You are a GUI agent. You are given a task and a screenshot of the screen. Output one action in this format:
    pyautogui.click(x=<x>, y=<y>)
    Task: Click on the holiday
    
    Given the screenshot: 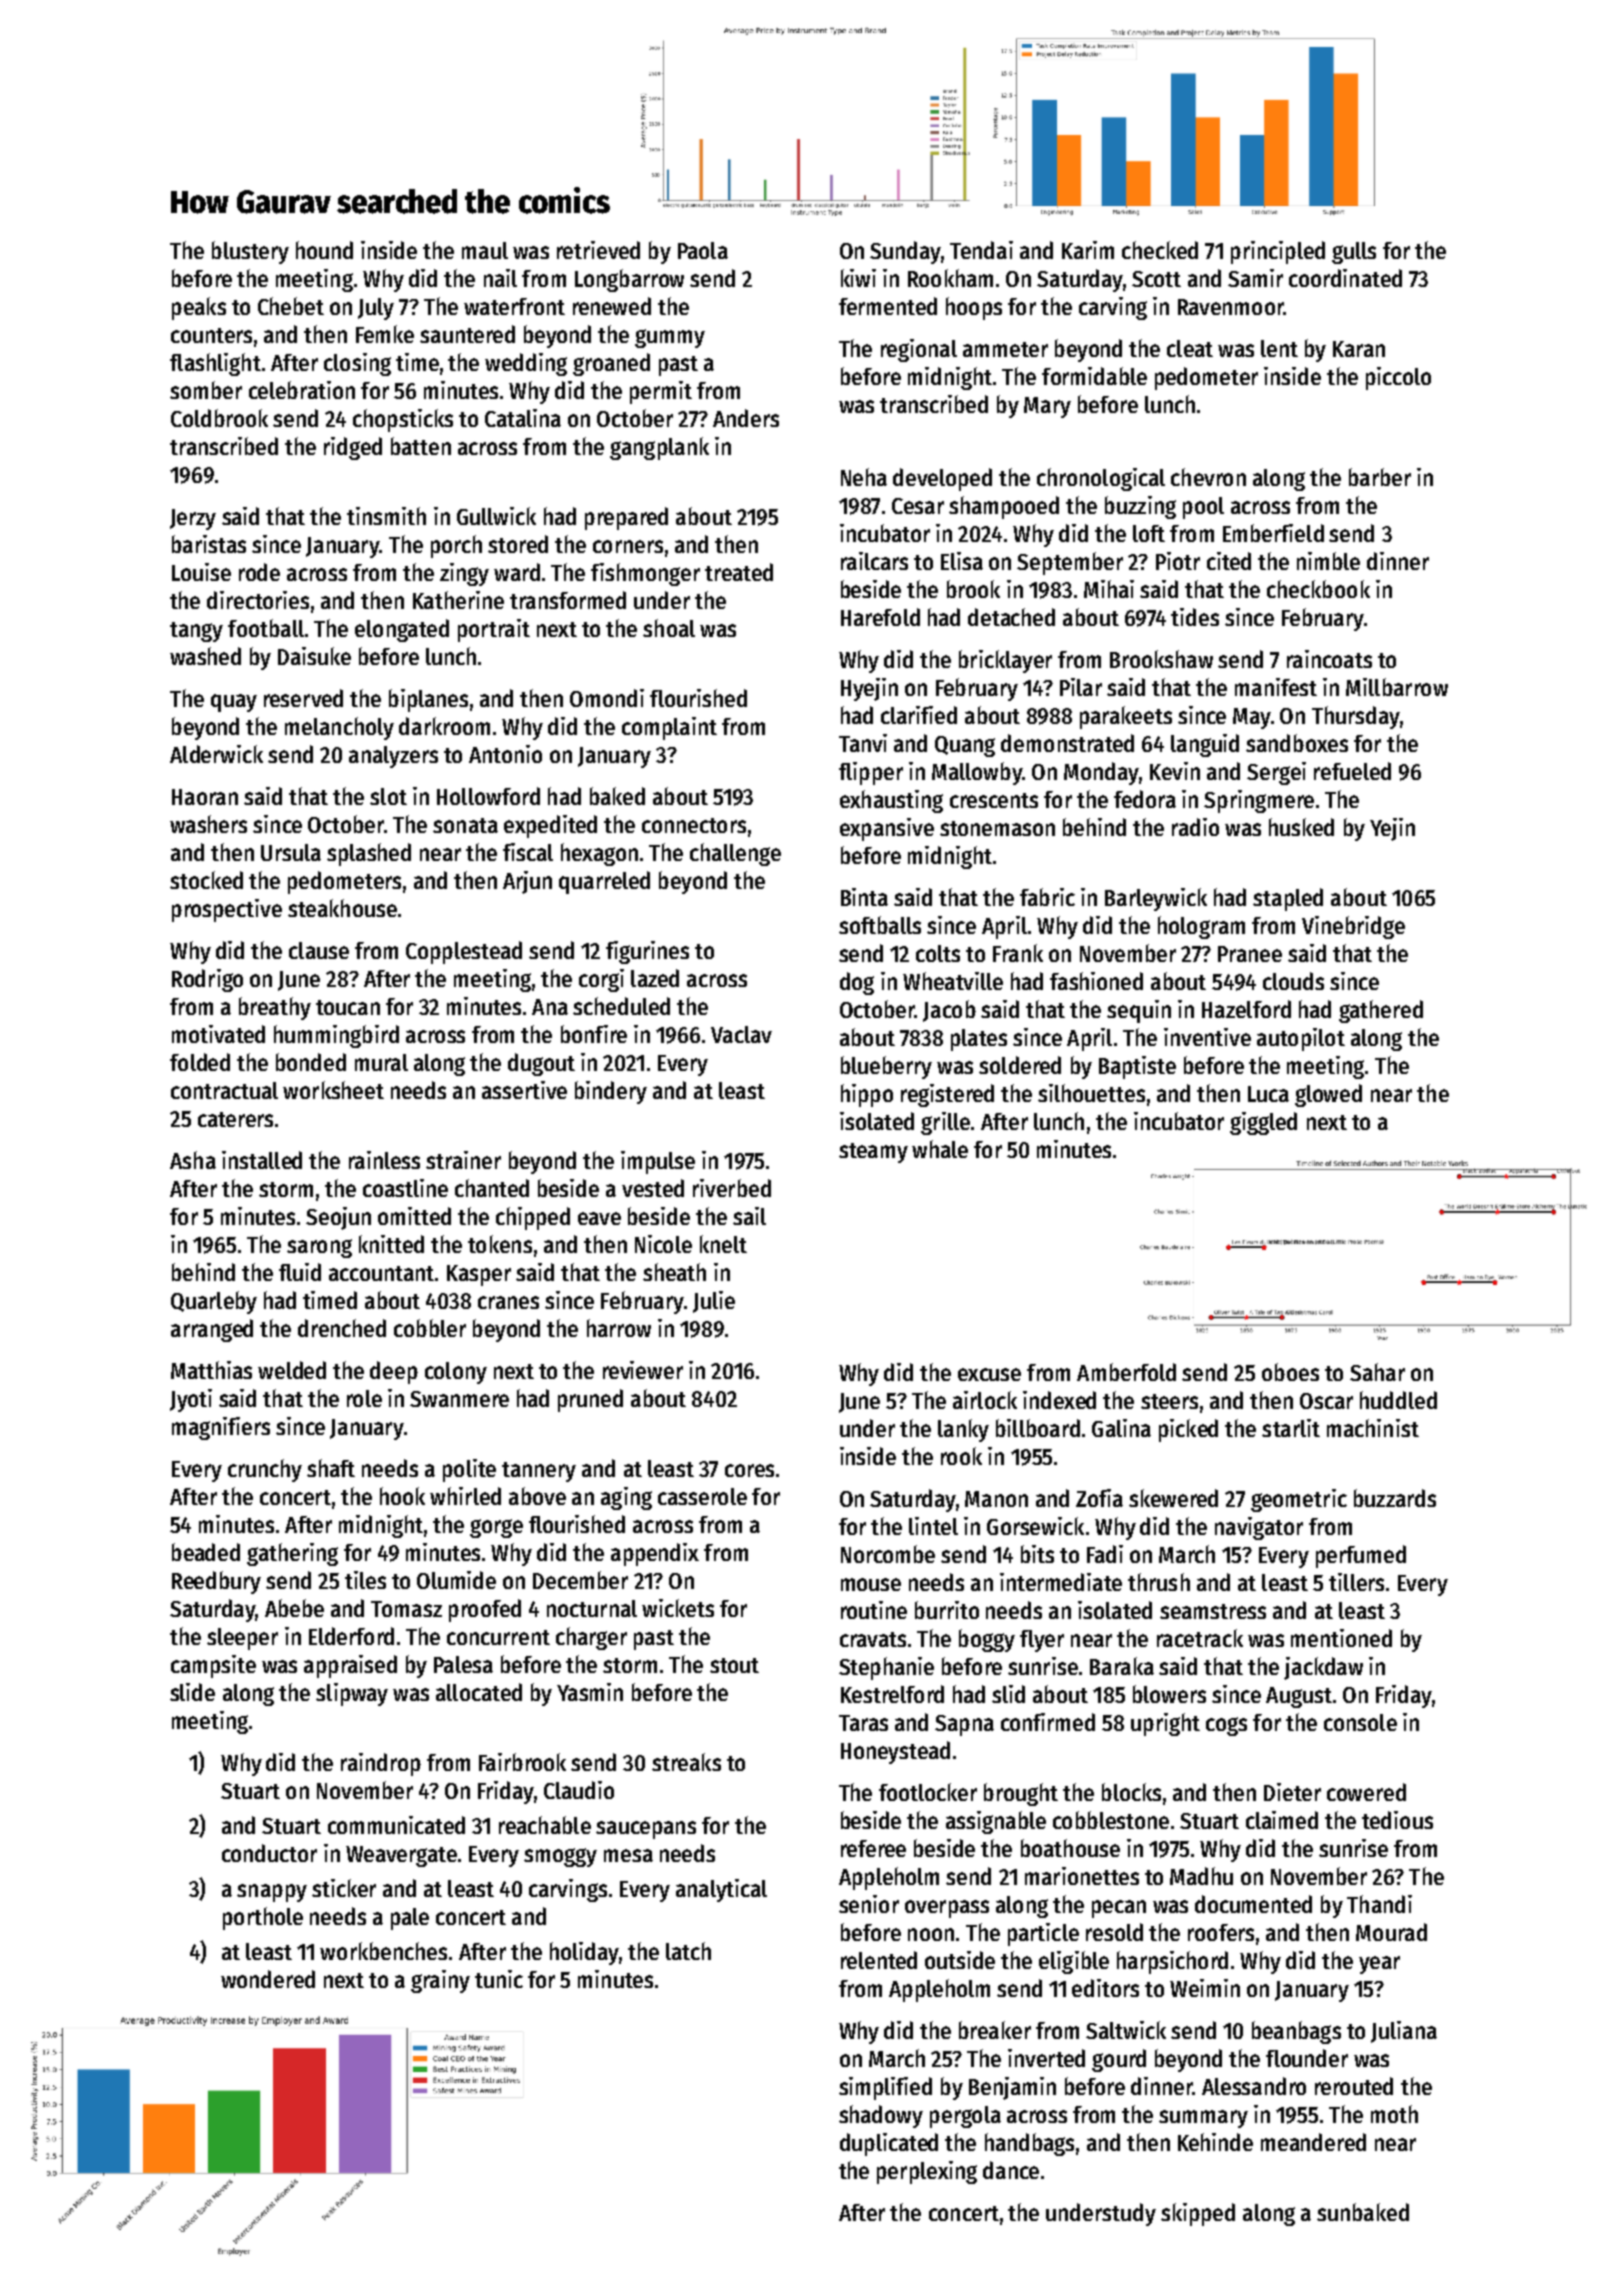 What is the action you would take?
    pyautogui.click(x=584, y=1953)
